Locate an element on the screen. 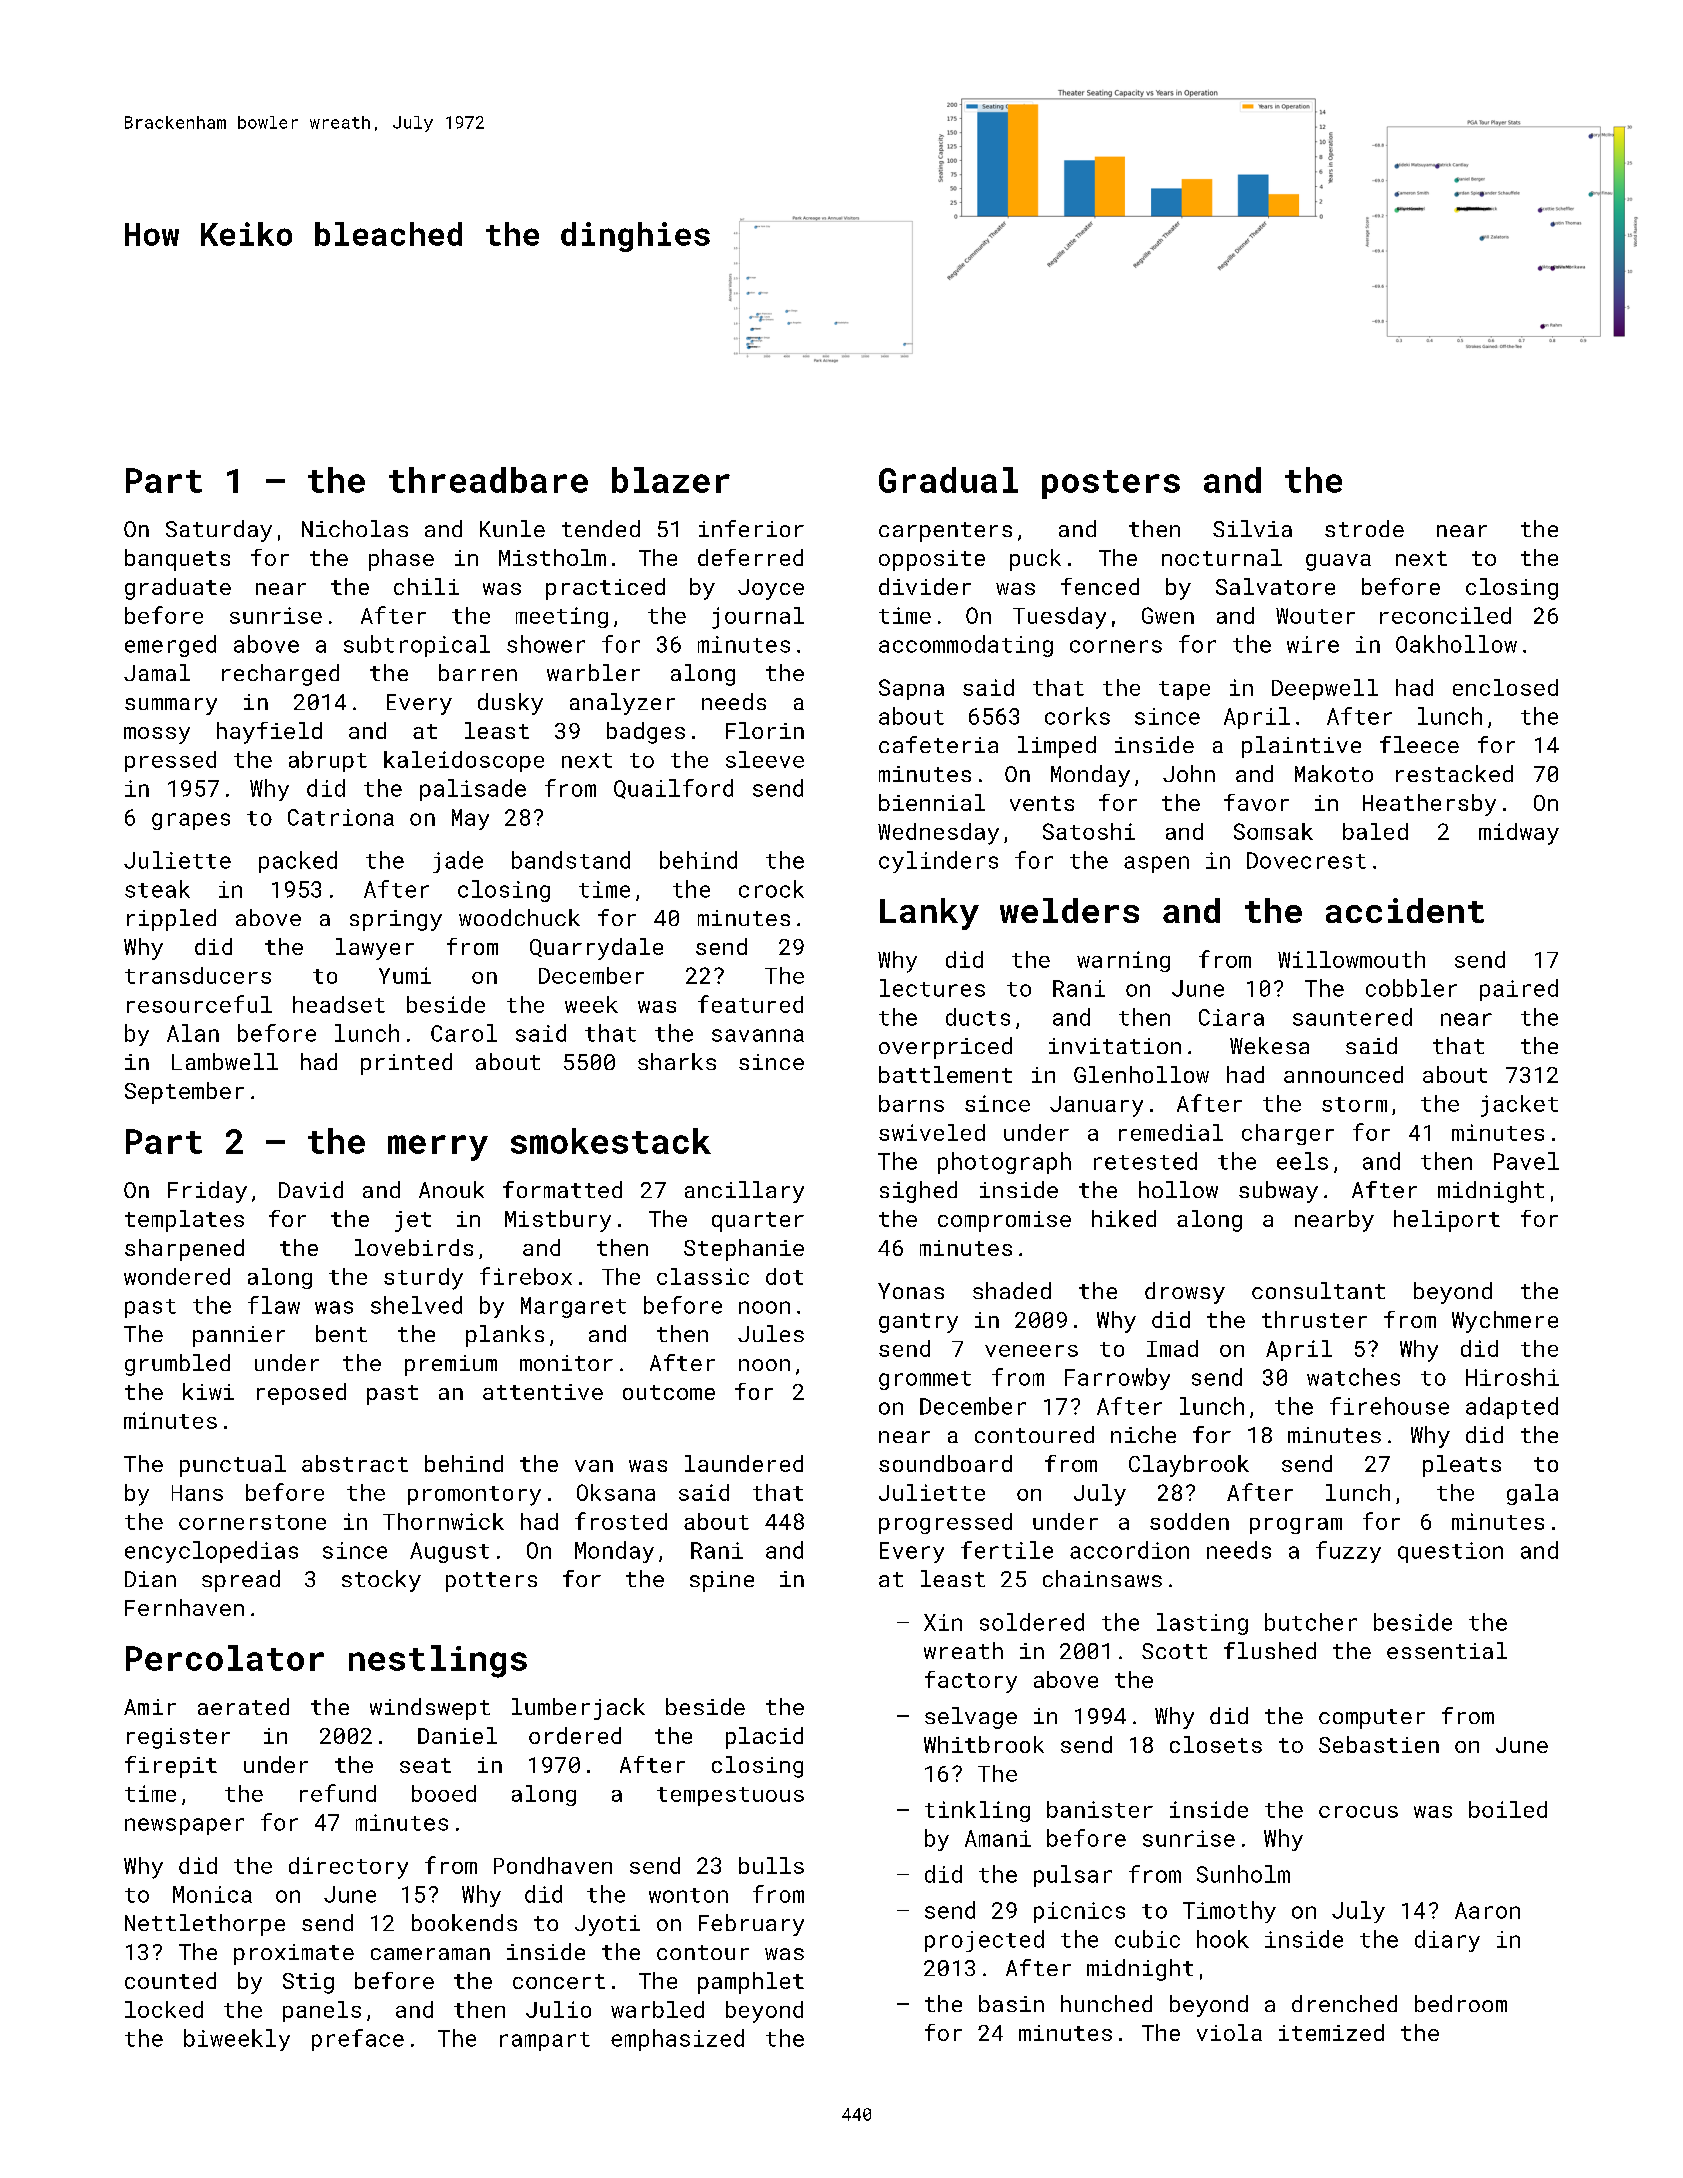 This screenshot has width=1683, height=2178. tape is located at coordinates (1184, 690).
